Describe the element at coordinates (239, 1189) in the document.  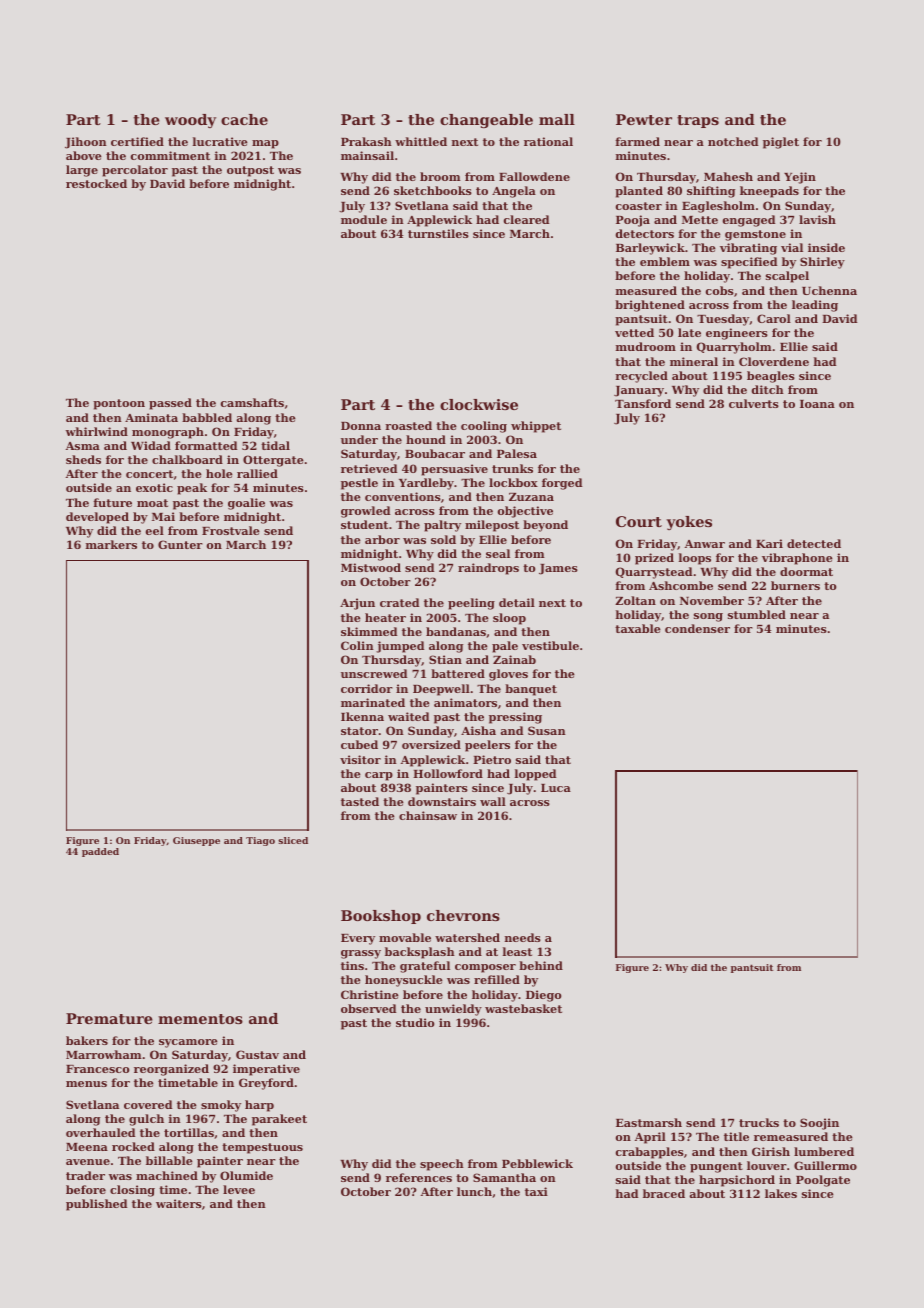
I see `levee` at that location.
